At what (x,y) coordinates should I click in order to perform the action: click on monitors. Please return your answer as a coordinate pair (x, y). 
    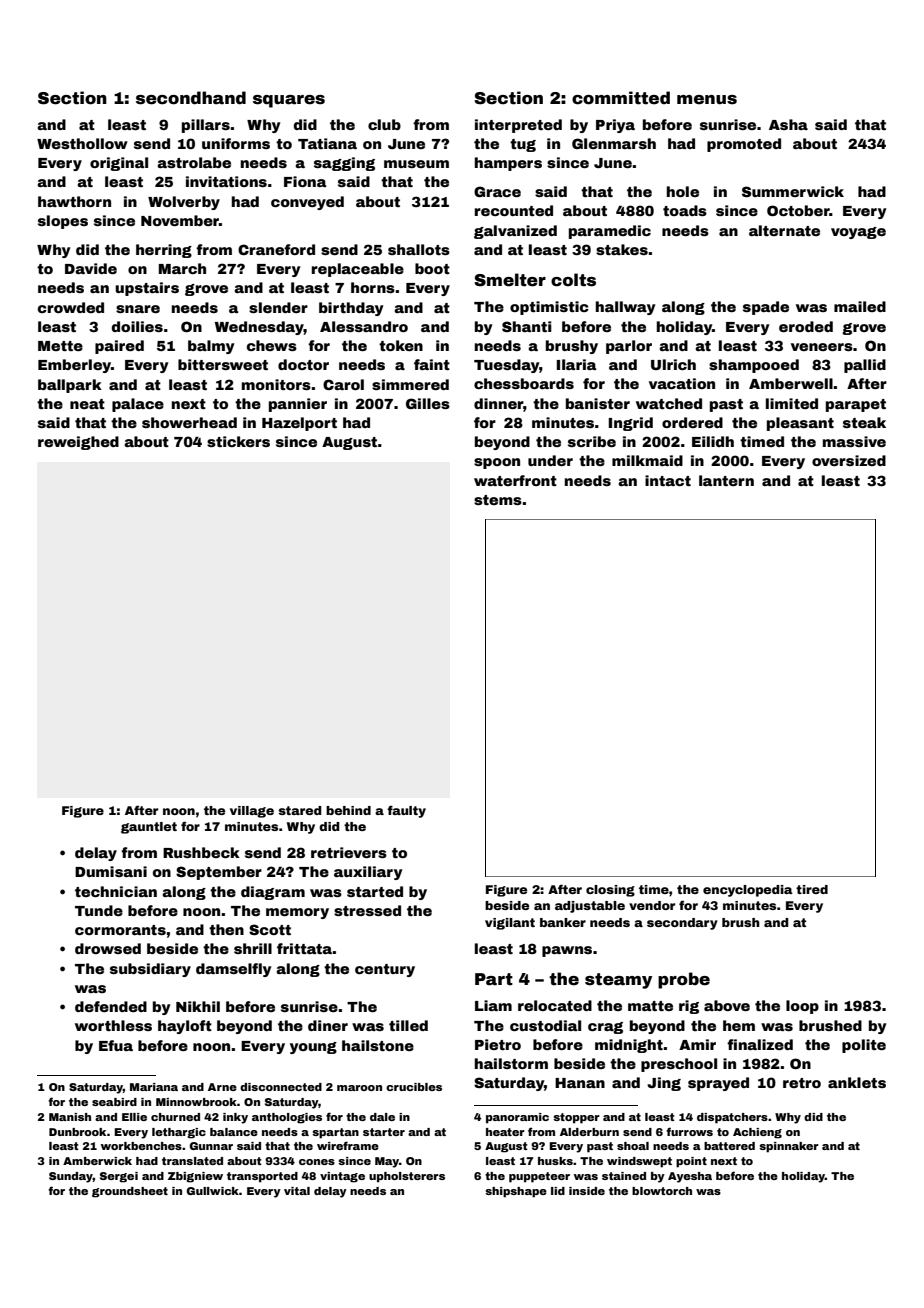
    Looking at the image, I should click on (276, 384).
